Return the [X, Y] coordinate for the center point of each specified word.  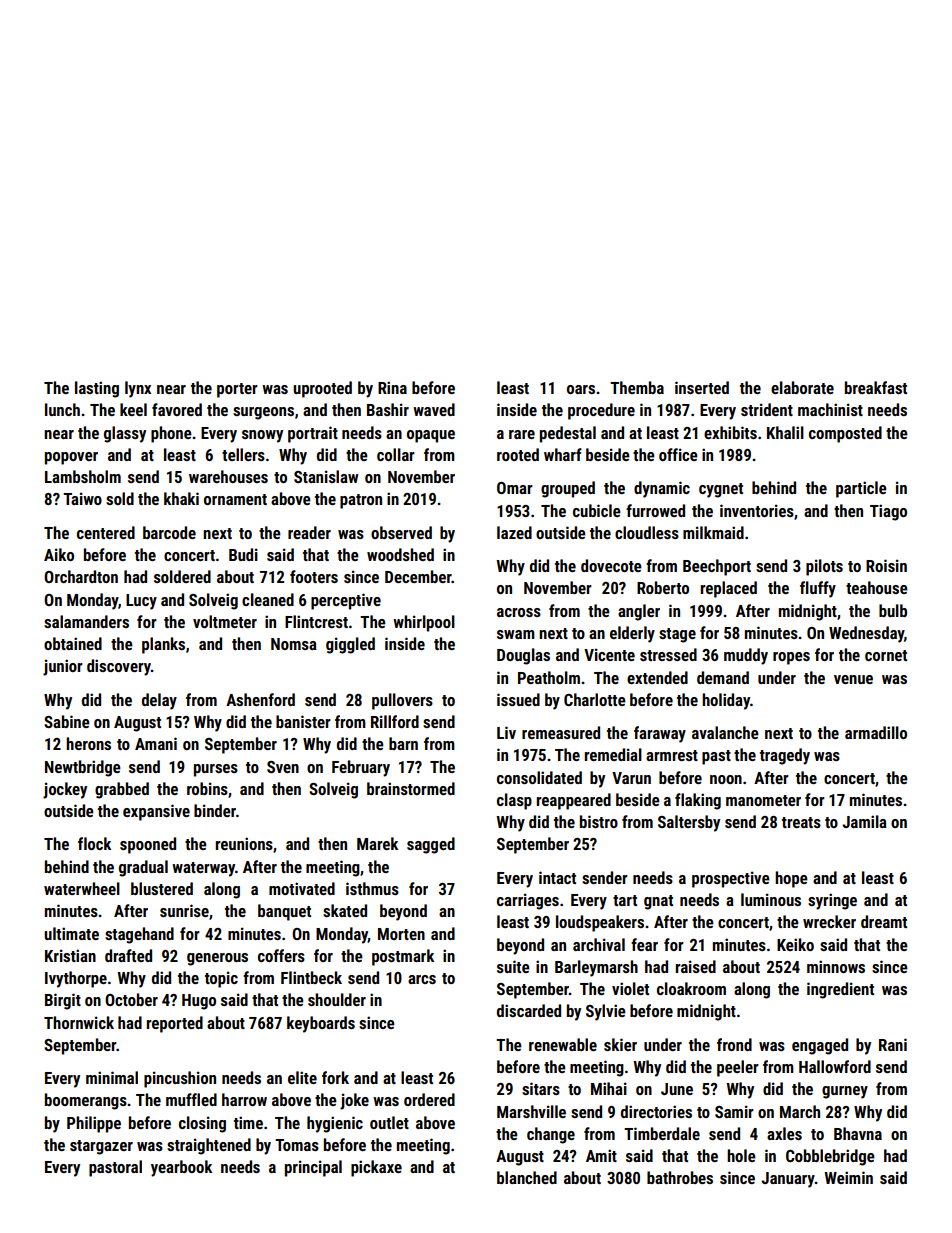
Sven [283, 767]
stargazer [101, 1147]
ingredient [840, 990]
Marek [377, 843]
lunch [62, 409]
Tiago [888, 512]
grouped [568, 489]
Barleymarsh [596, 968]
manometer [763, 800]
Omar [515, 488]
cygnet [721, 490]
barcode [169, 532]
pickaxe [376, 1168]
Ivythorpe [76, 979]
